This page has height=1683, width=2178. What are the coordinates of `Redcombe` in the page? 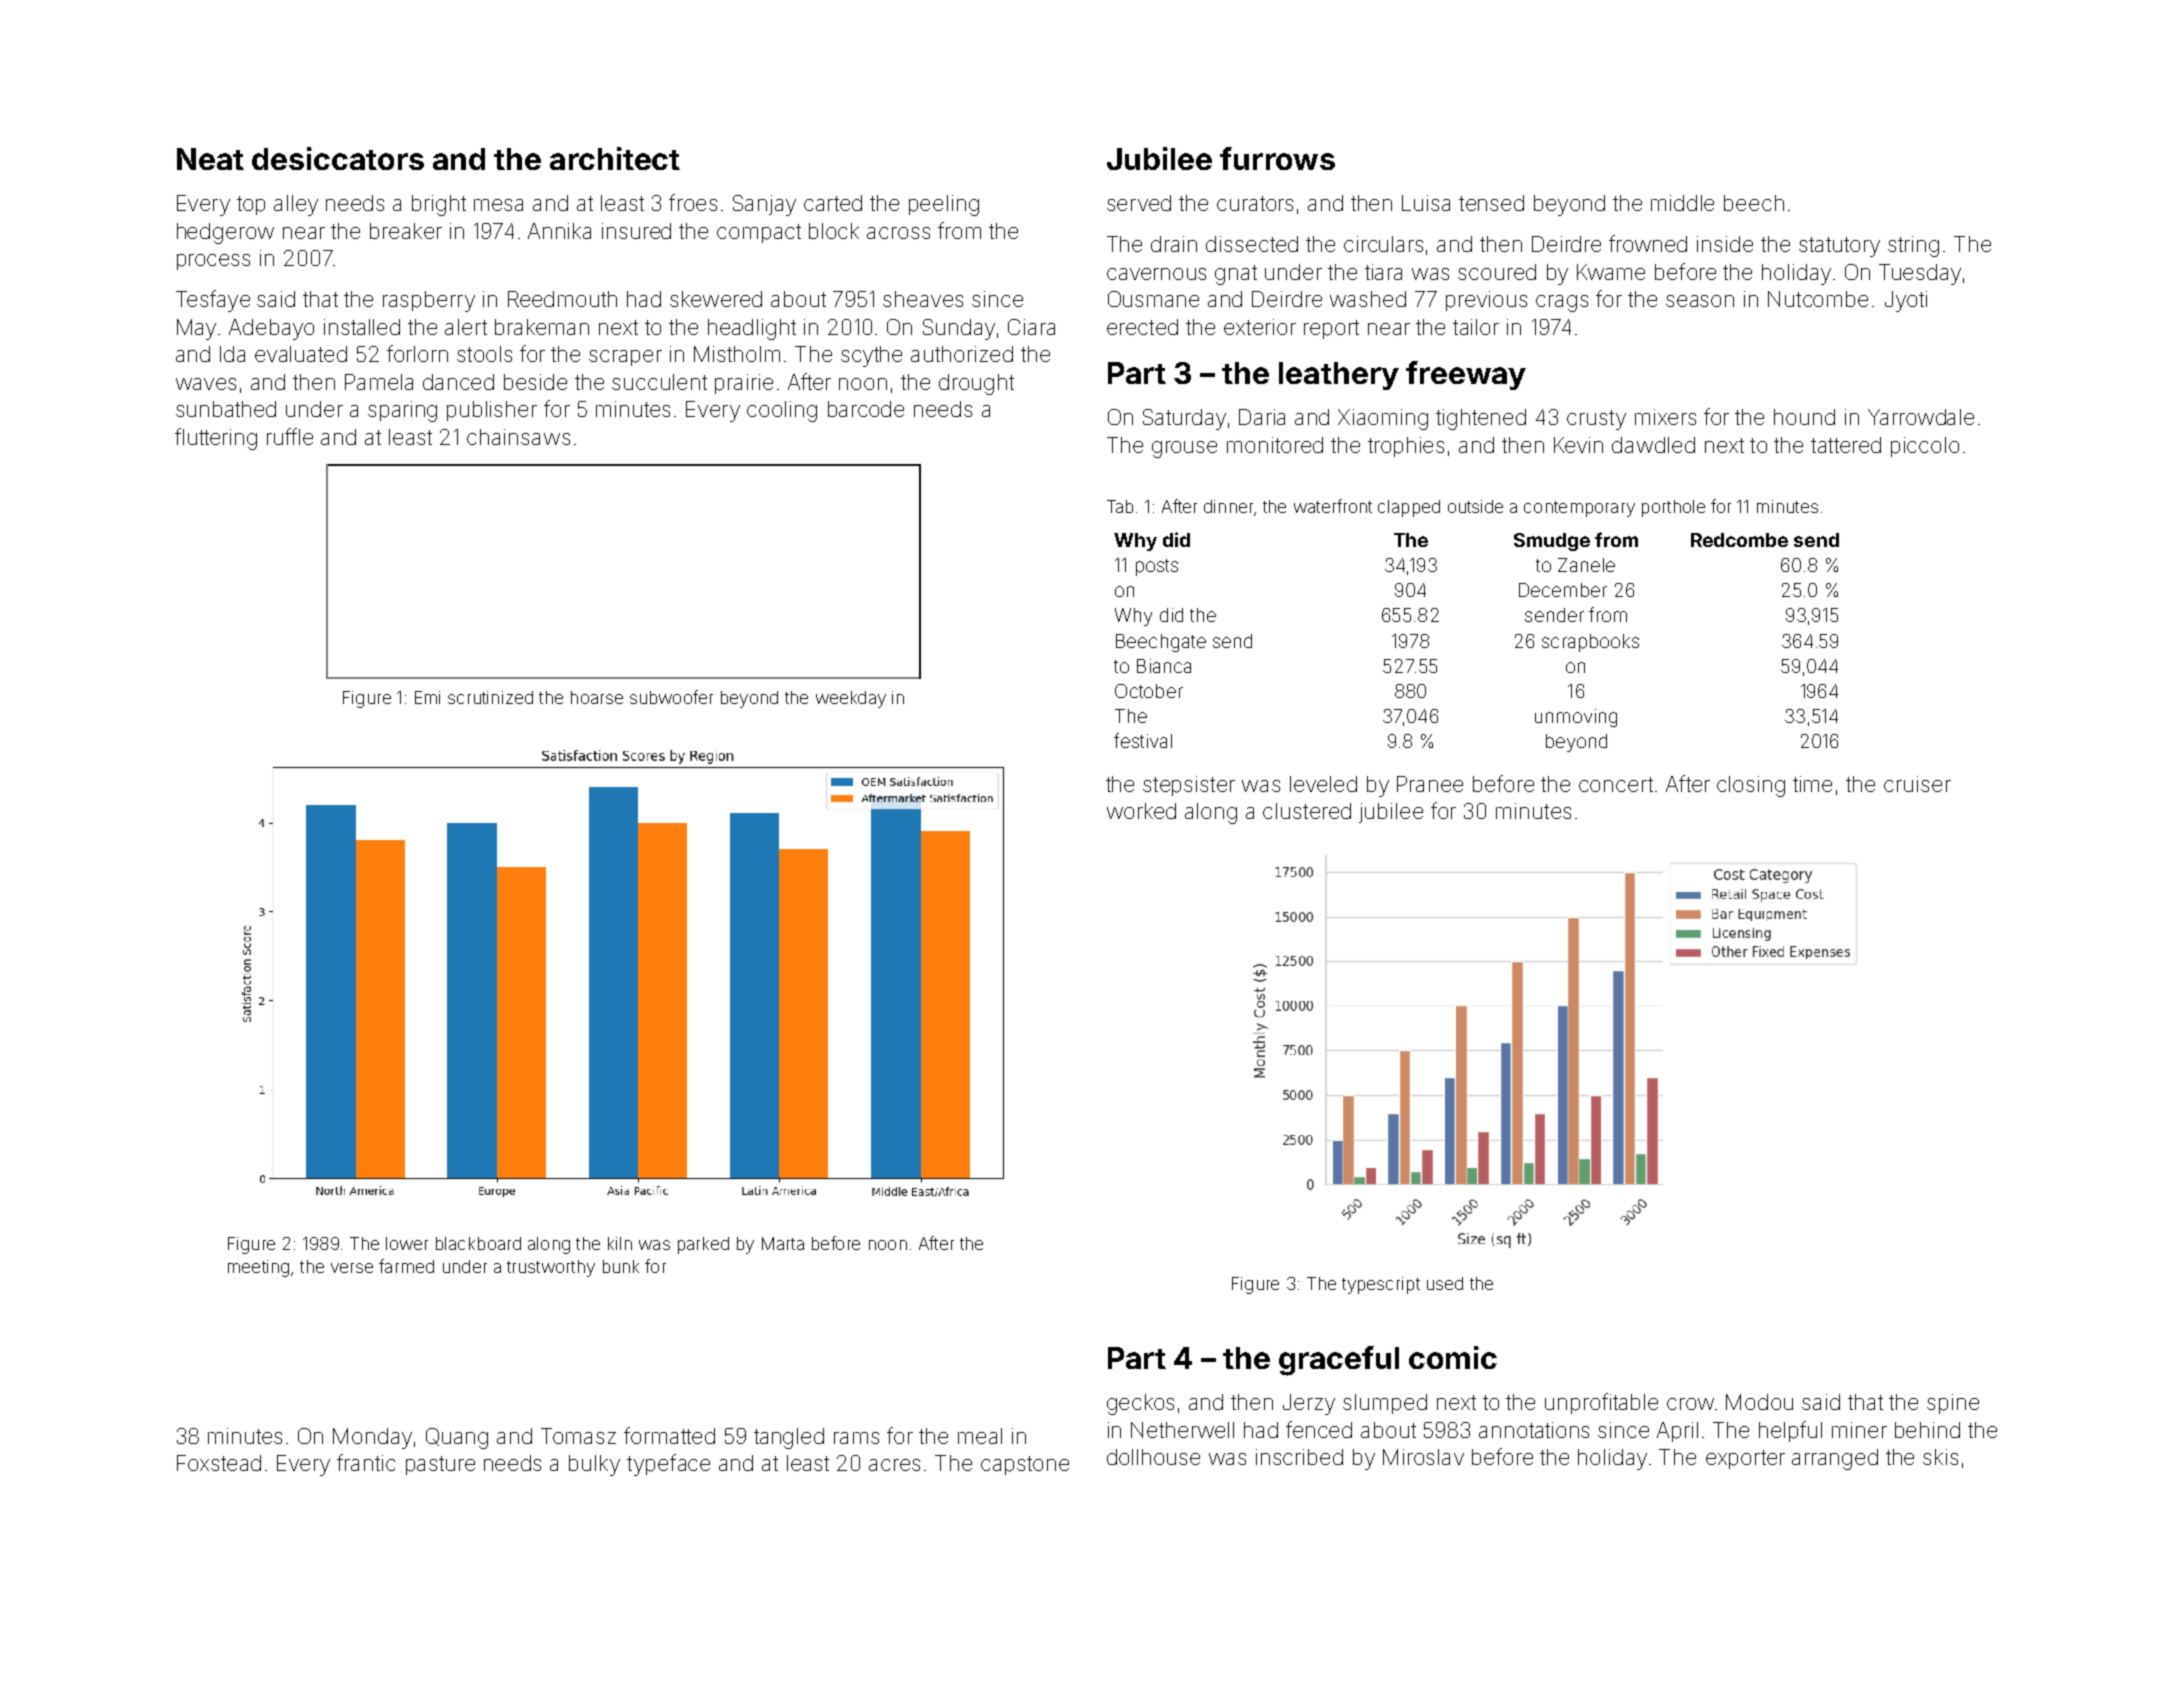 It's located at (1739, 540).
